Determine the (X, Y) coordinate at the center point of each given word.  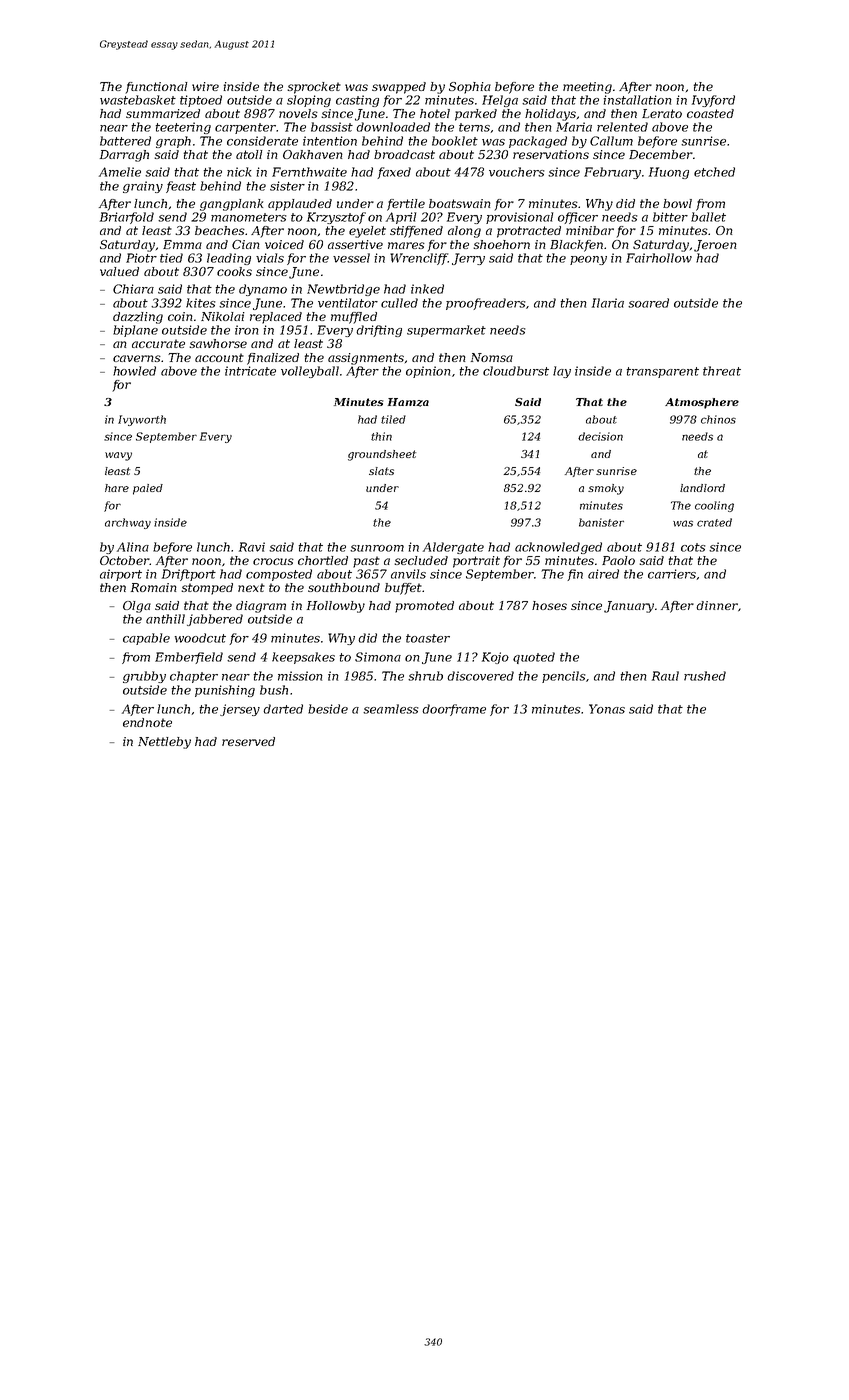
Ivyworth (142, 420)
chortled (323, 560)
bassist (332, 127)
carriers (672, 574)
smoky (606, 489)
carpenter (246, 128)
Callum (611, 141)
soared (648, 303)
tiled (393, 419)
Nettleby (164, 743)
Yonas (607, 709)
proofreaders (485, 304)
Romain (154, 587)
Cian (246, 244)
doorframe (454, 710)
